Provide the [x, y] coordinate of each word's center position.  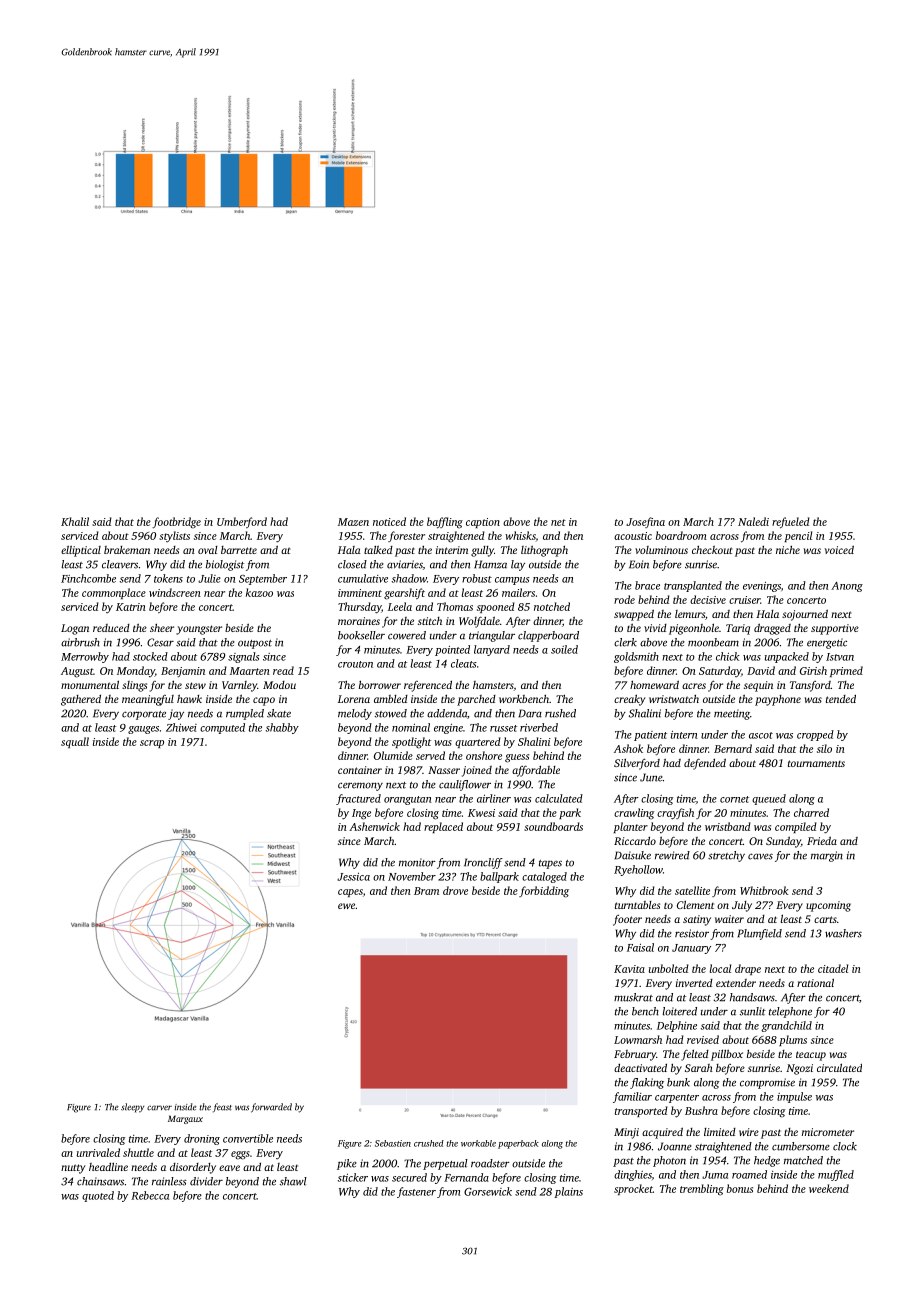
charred [811, 812]
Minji [626, 1133]
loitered [679, 1011]
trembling [702, 1190]
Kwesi [481, 813]
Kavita [629, 969]
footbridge [176, 523]
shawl [293, 1181]
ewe [346, 906]
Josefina [645, 522]
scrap [152, 744]
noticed [389, 521]
